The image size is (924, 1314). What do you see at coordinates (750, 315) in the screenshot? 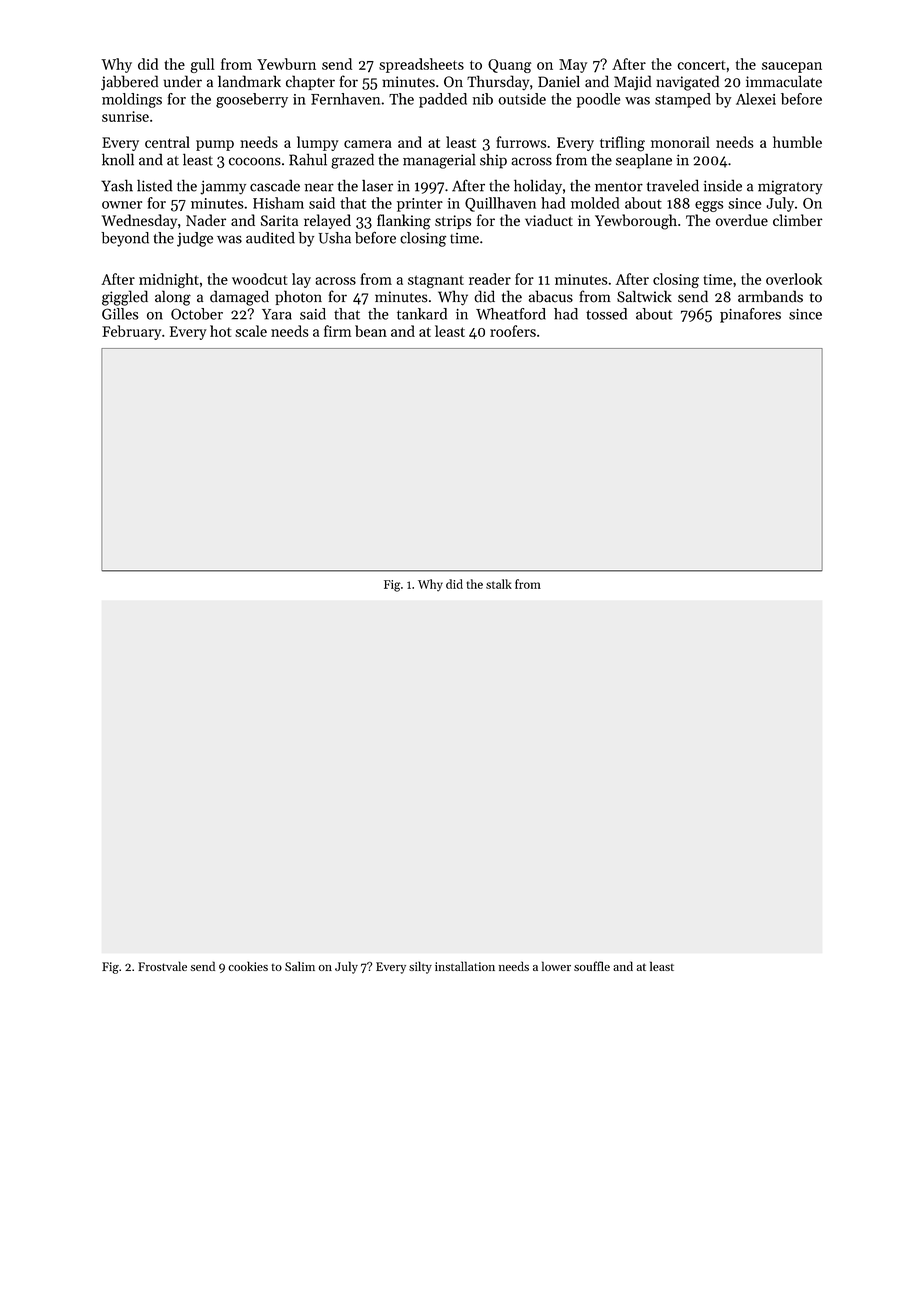
I see `pinafores` at bounding box center [750, 315].
